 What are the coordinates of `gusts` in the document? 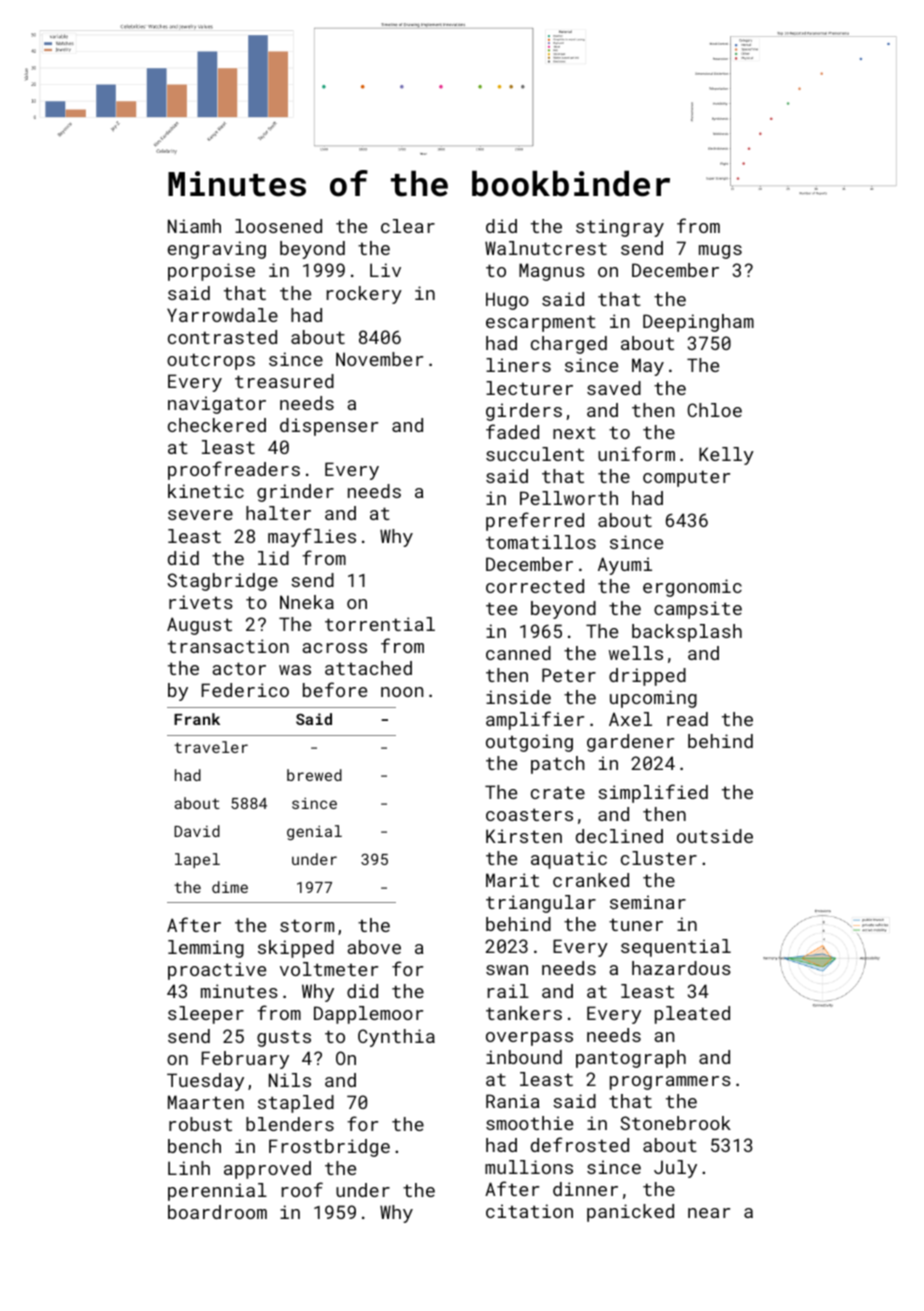 It's located at (284, 1038).
